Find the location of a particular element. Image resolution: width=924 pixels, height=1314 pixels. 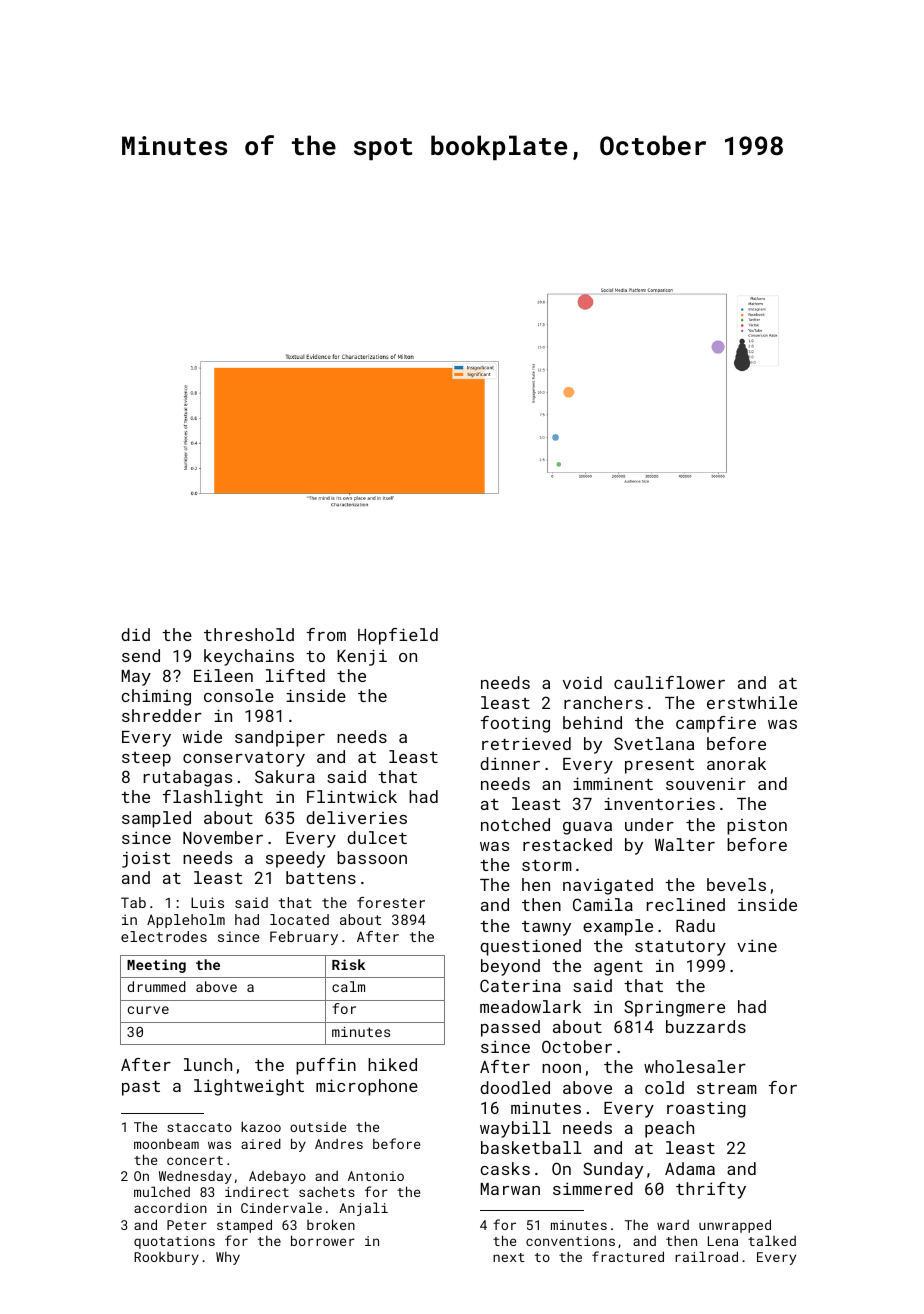

Hopfield is located at coordinates (398, 636).
